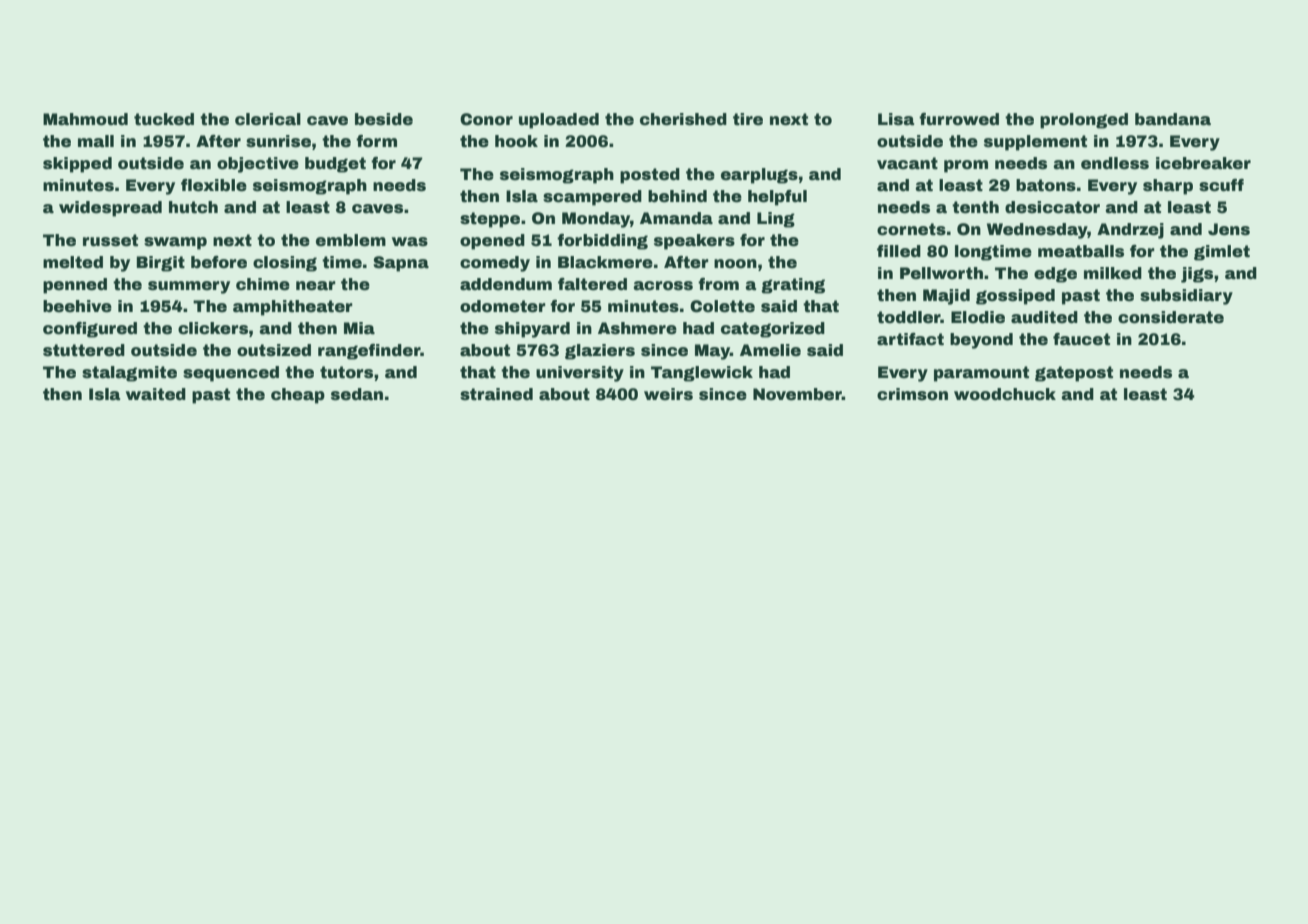  What do you see at coordinates (1222, 253) in the image?
I see `gimlet` at bounding box center [1222, 253].
